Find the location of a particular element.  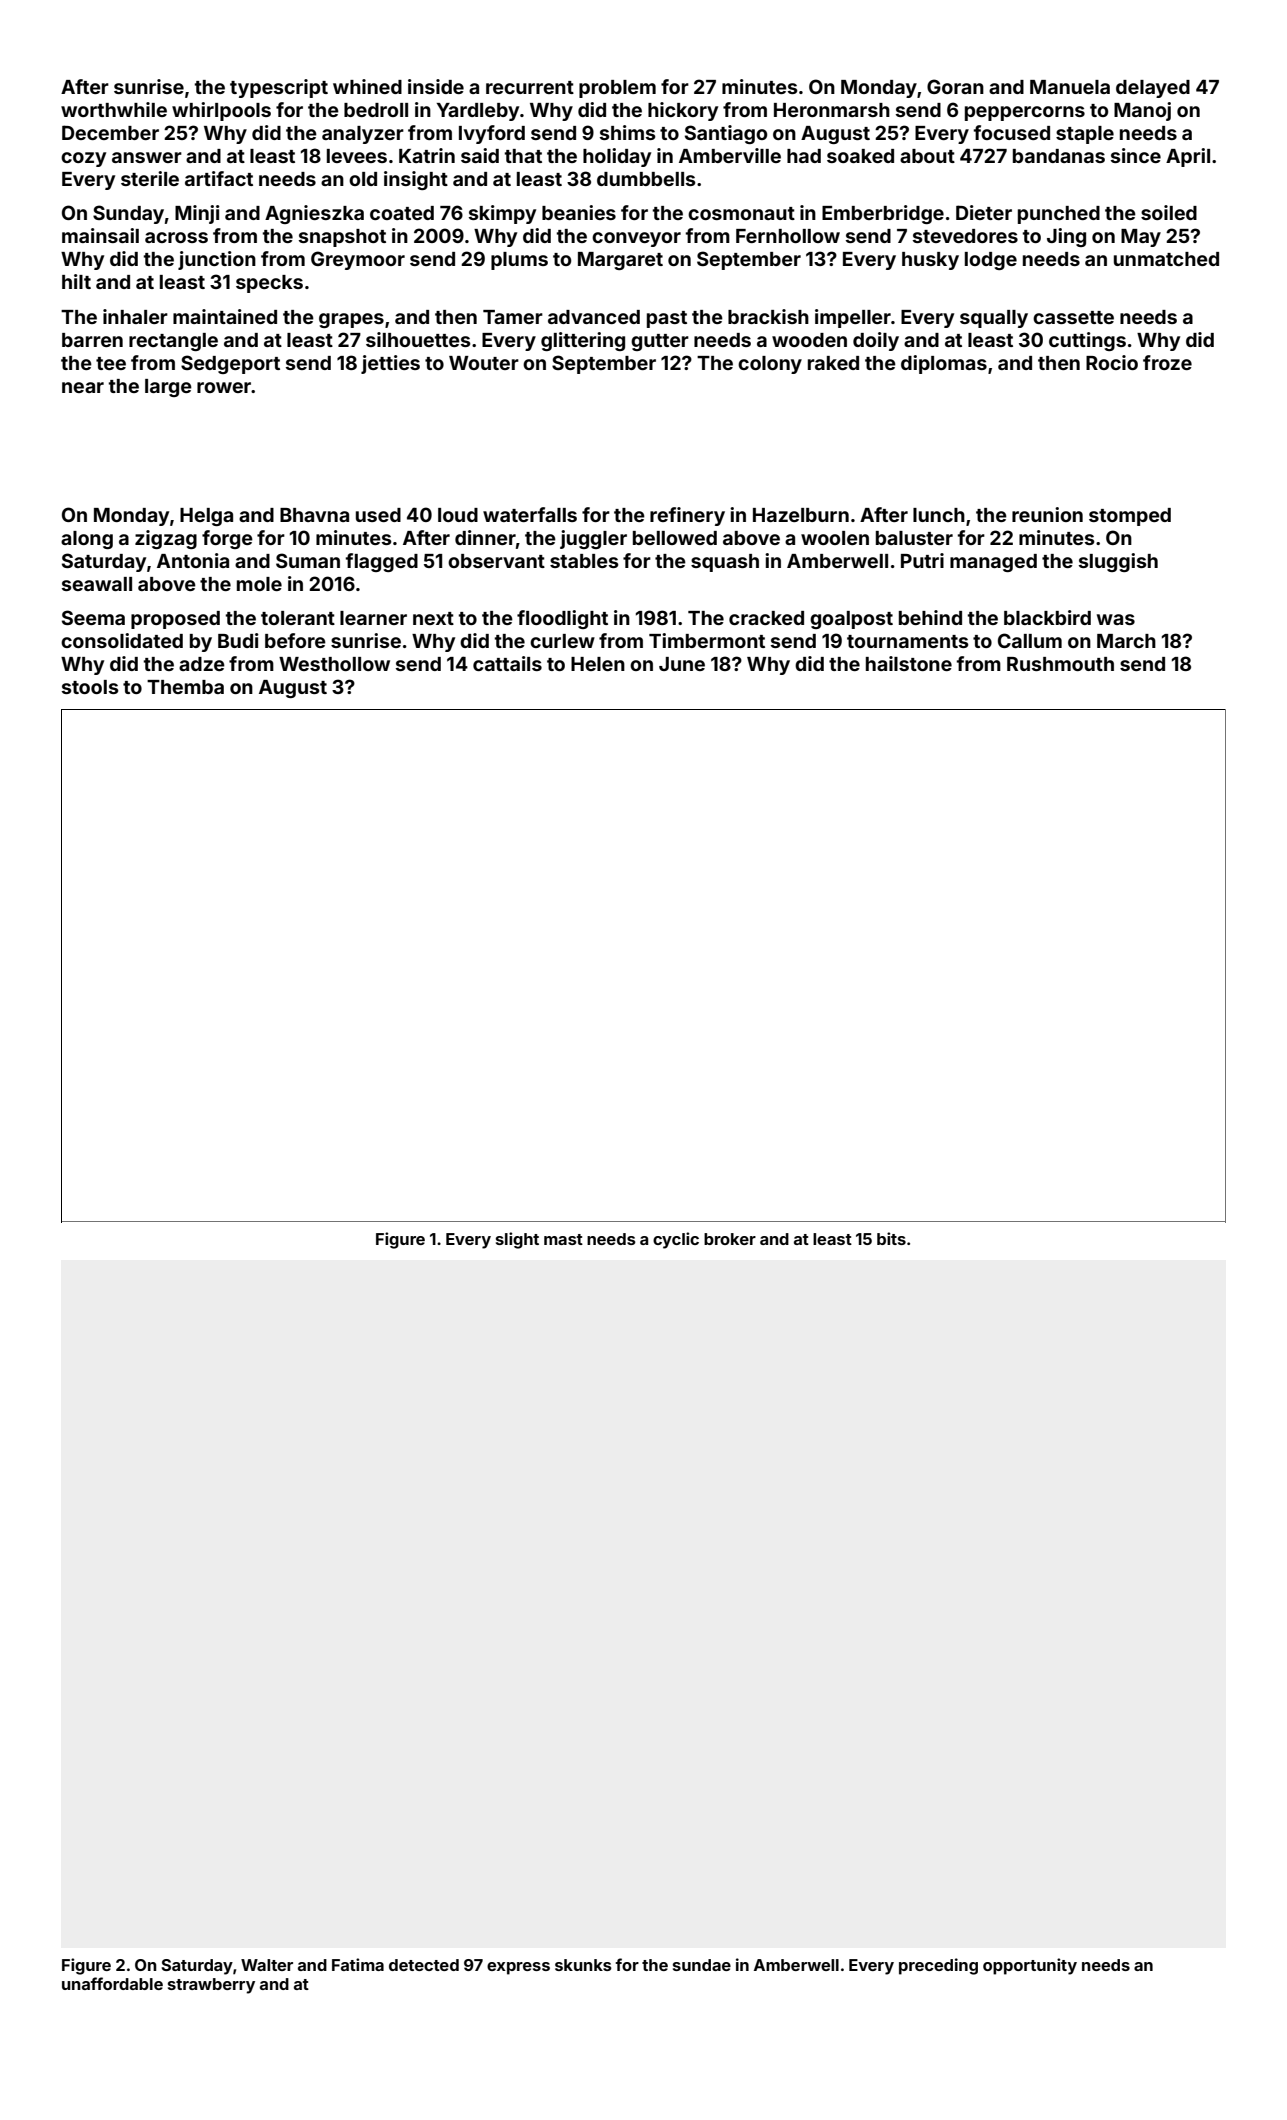

preceding is located at coordinates (938, 1966).
